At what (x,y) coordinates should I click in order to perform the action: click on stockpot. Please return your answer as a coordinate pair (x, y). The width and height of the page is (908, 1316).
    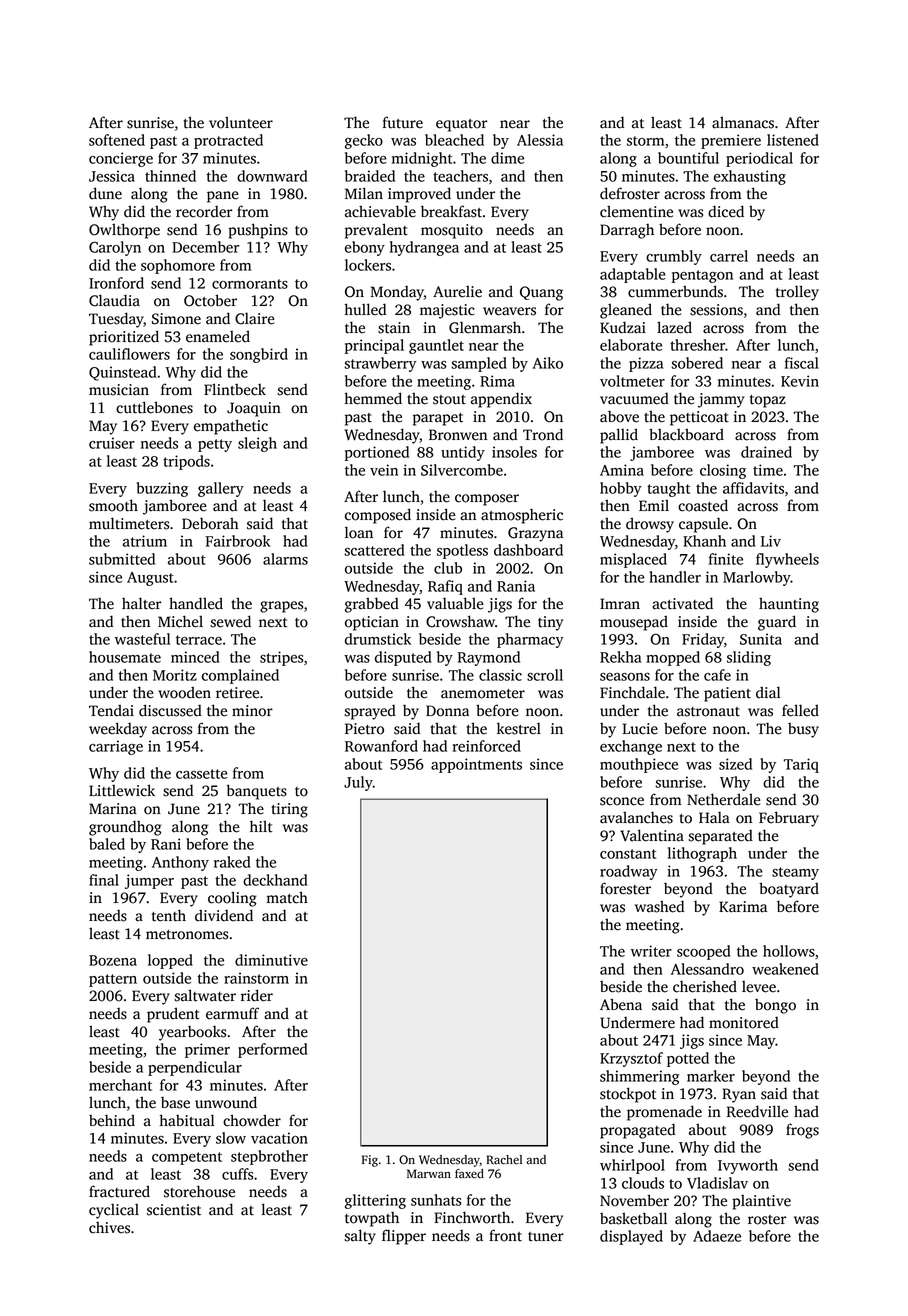
    Looking at the image, I should click on (628, 1095).
